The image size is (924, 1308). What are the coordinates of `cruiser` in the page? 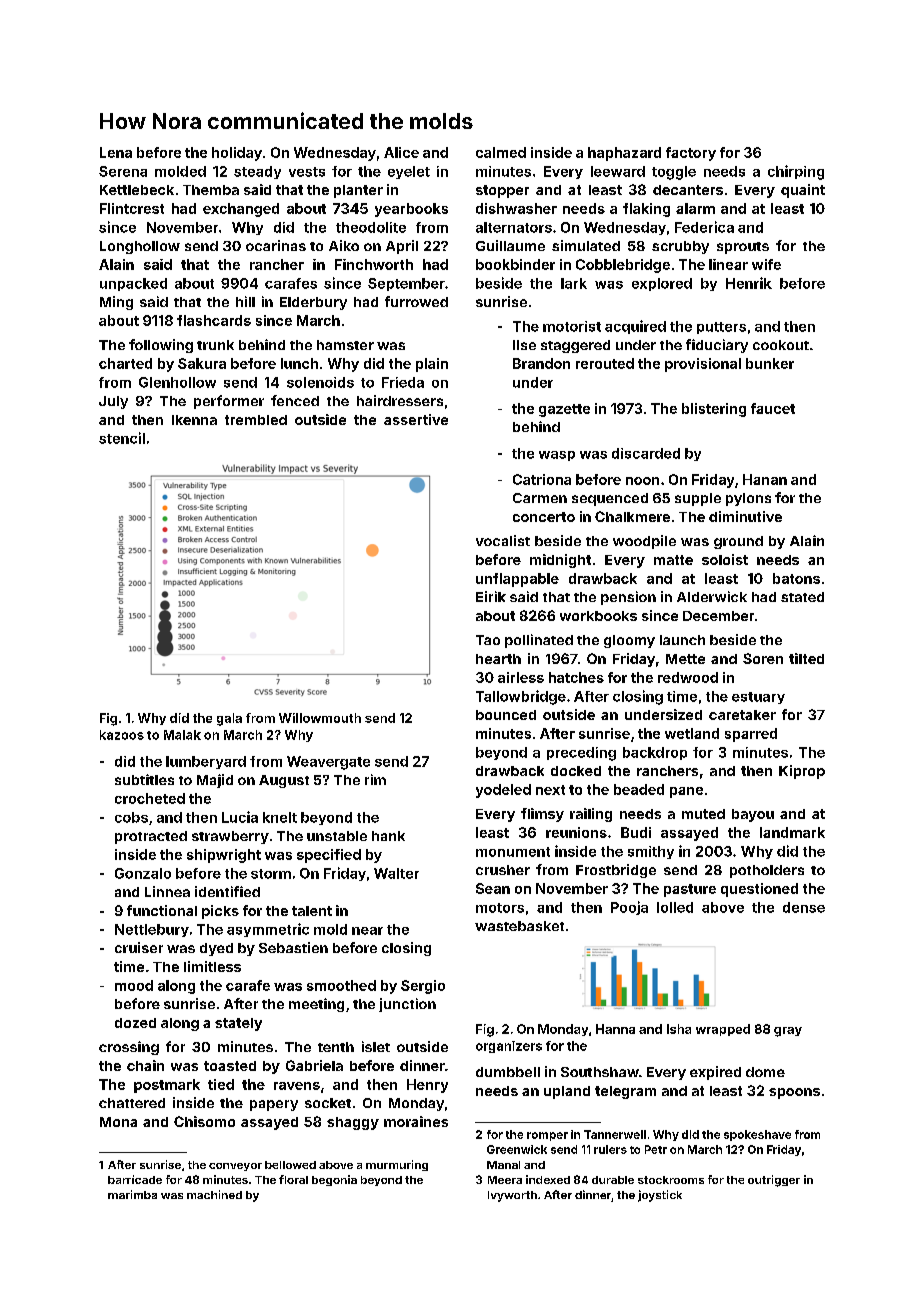 It's located at (139, 947).
